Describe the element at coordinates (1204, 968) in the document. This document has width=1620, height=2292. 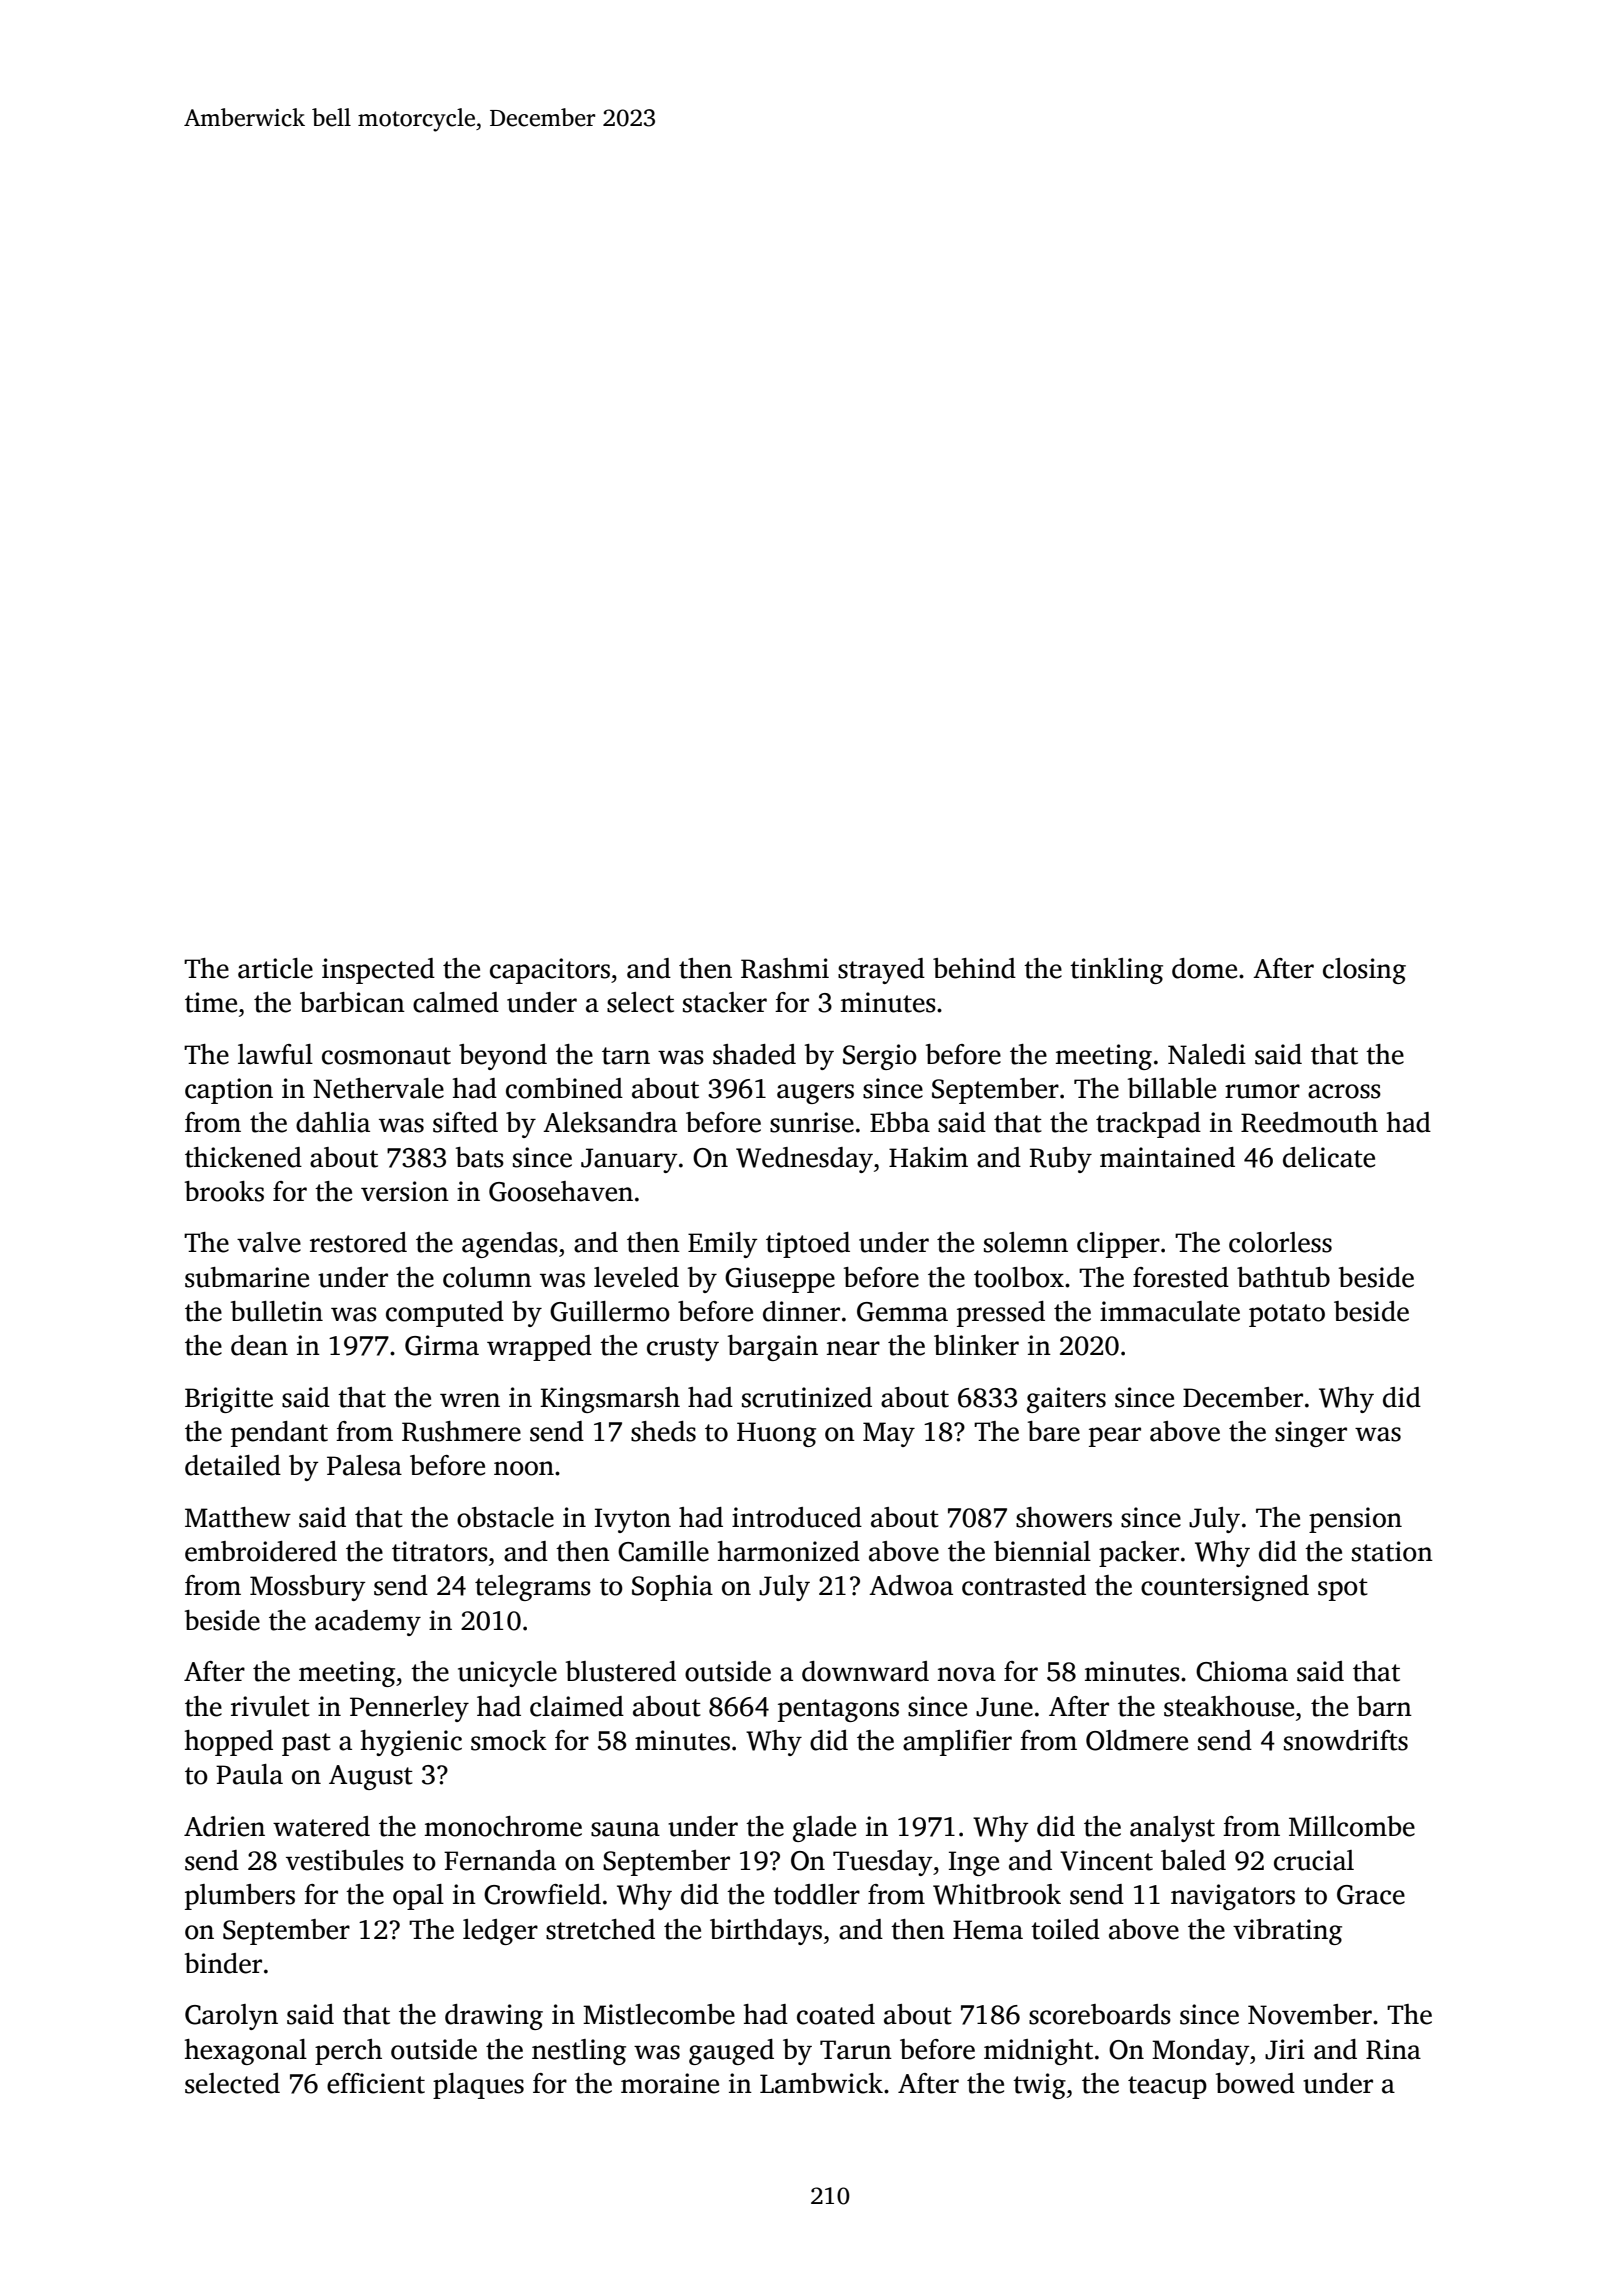
I see `dome` at that location.
